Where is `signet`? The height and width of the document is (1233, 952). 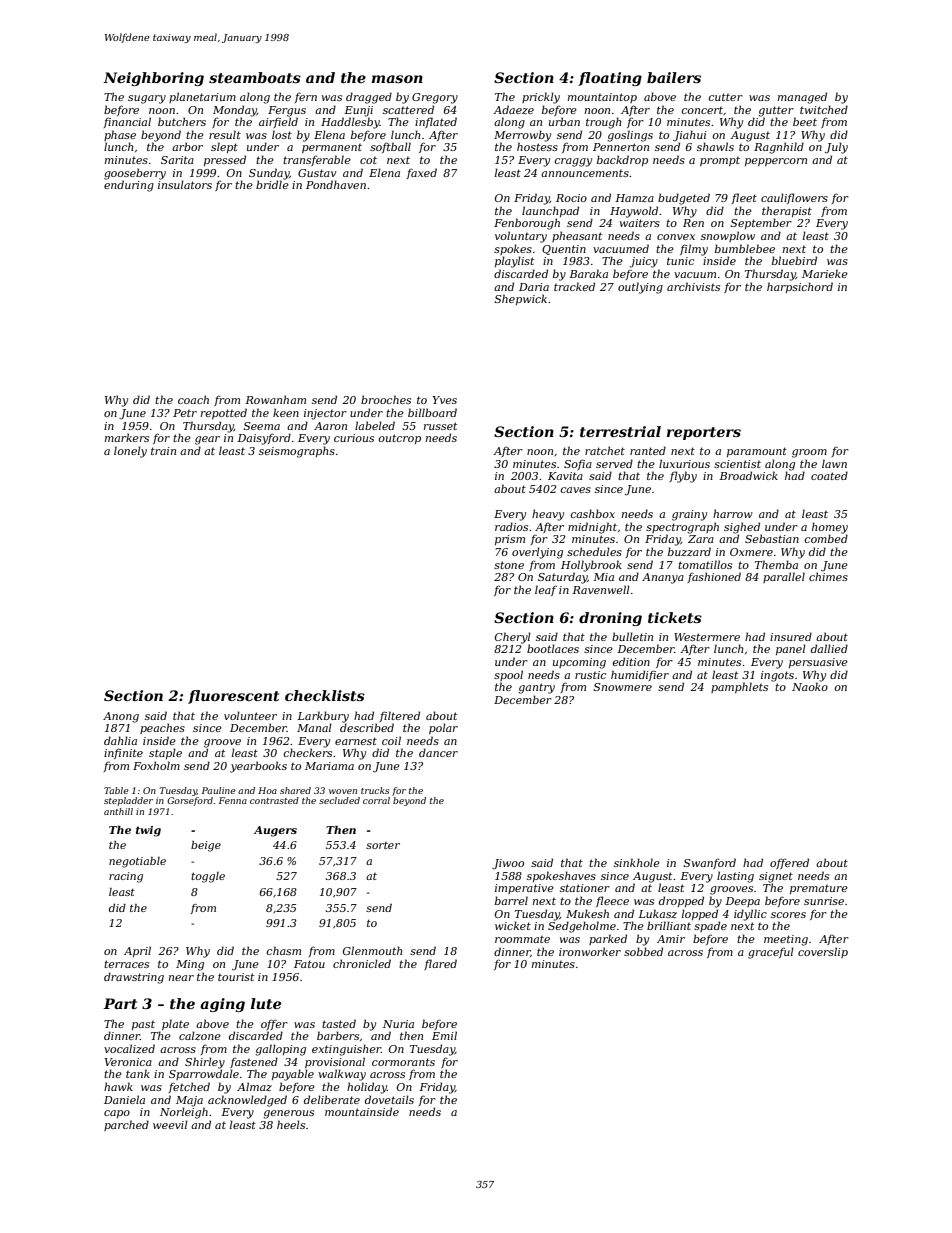 signet is located at coordinates (776, 877).
